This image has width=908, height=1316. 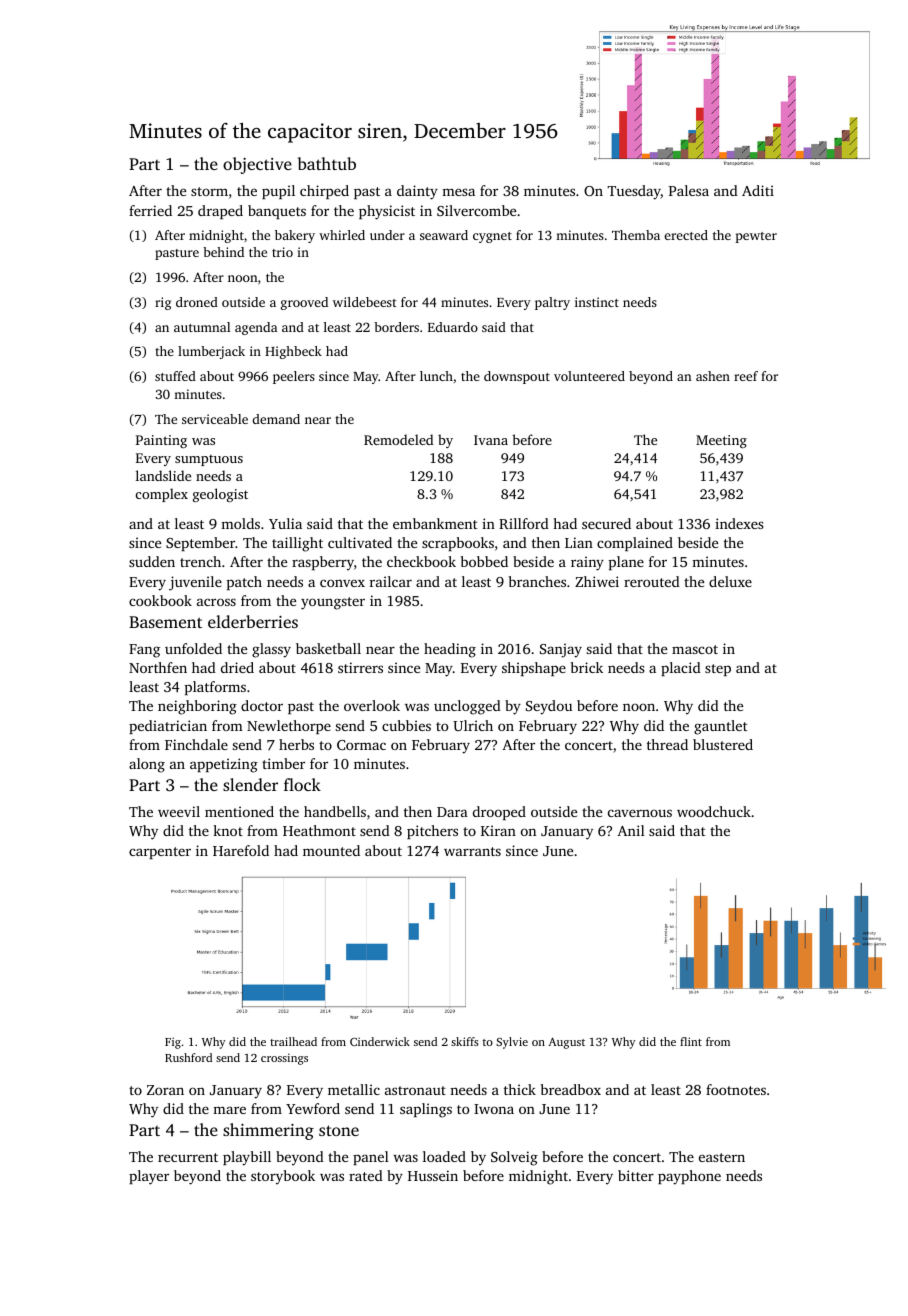 I want to click on thread, so click(x=667, y=744).
